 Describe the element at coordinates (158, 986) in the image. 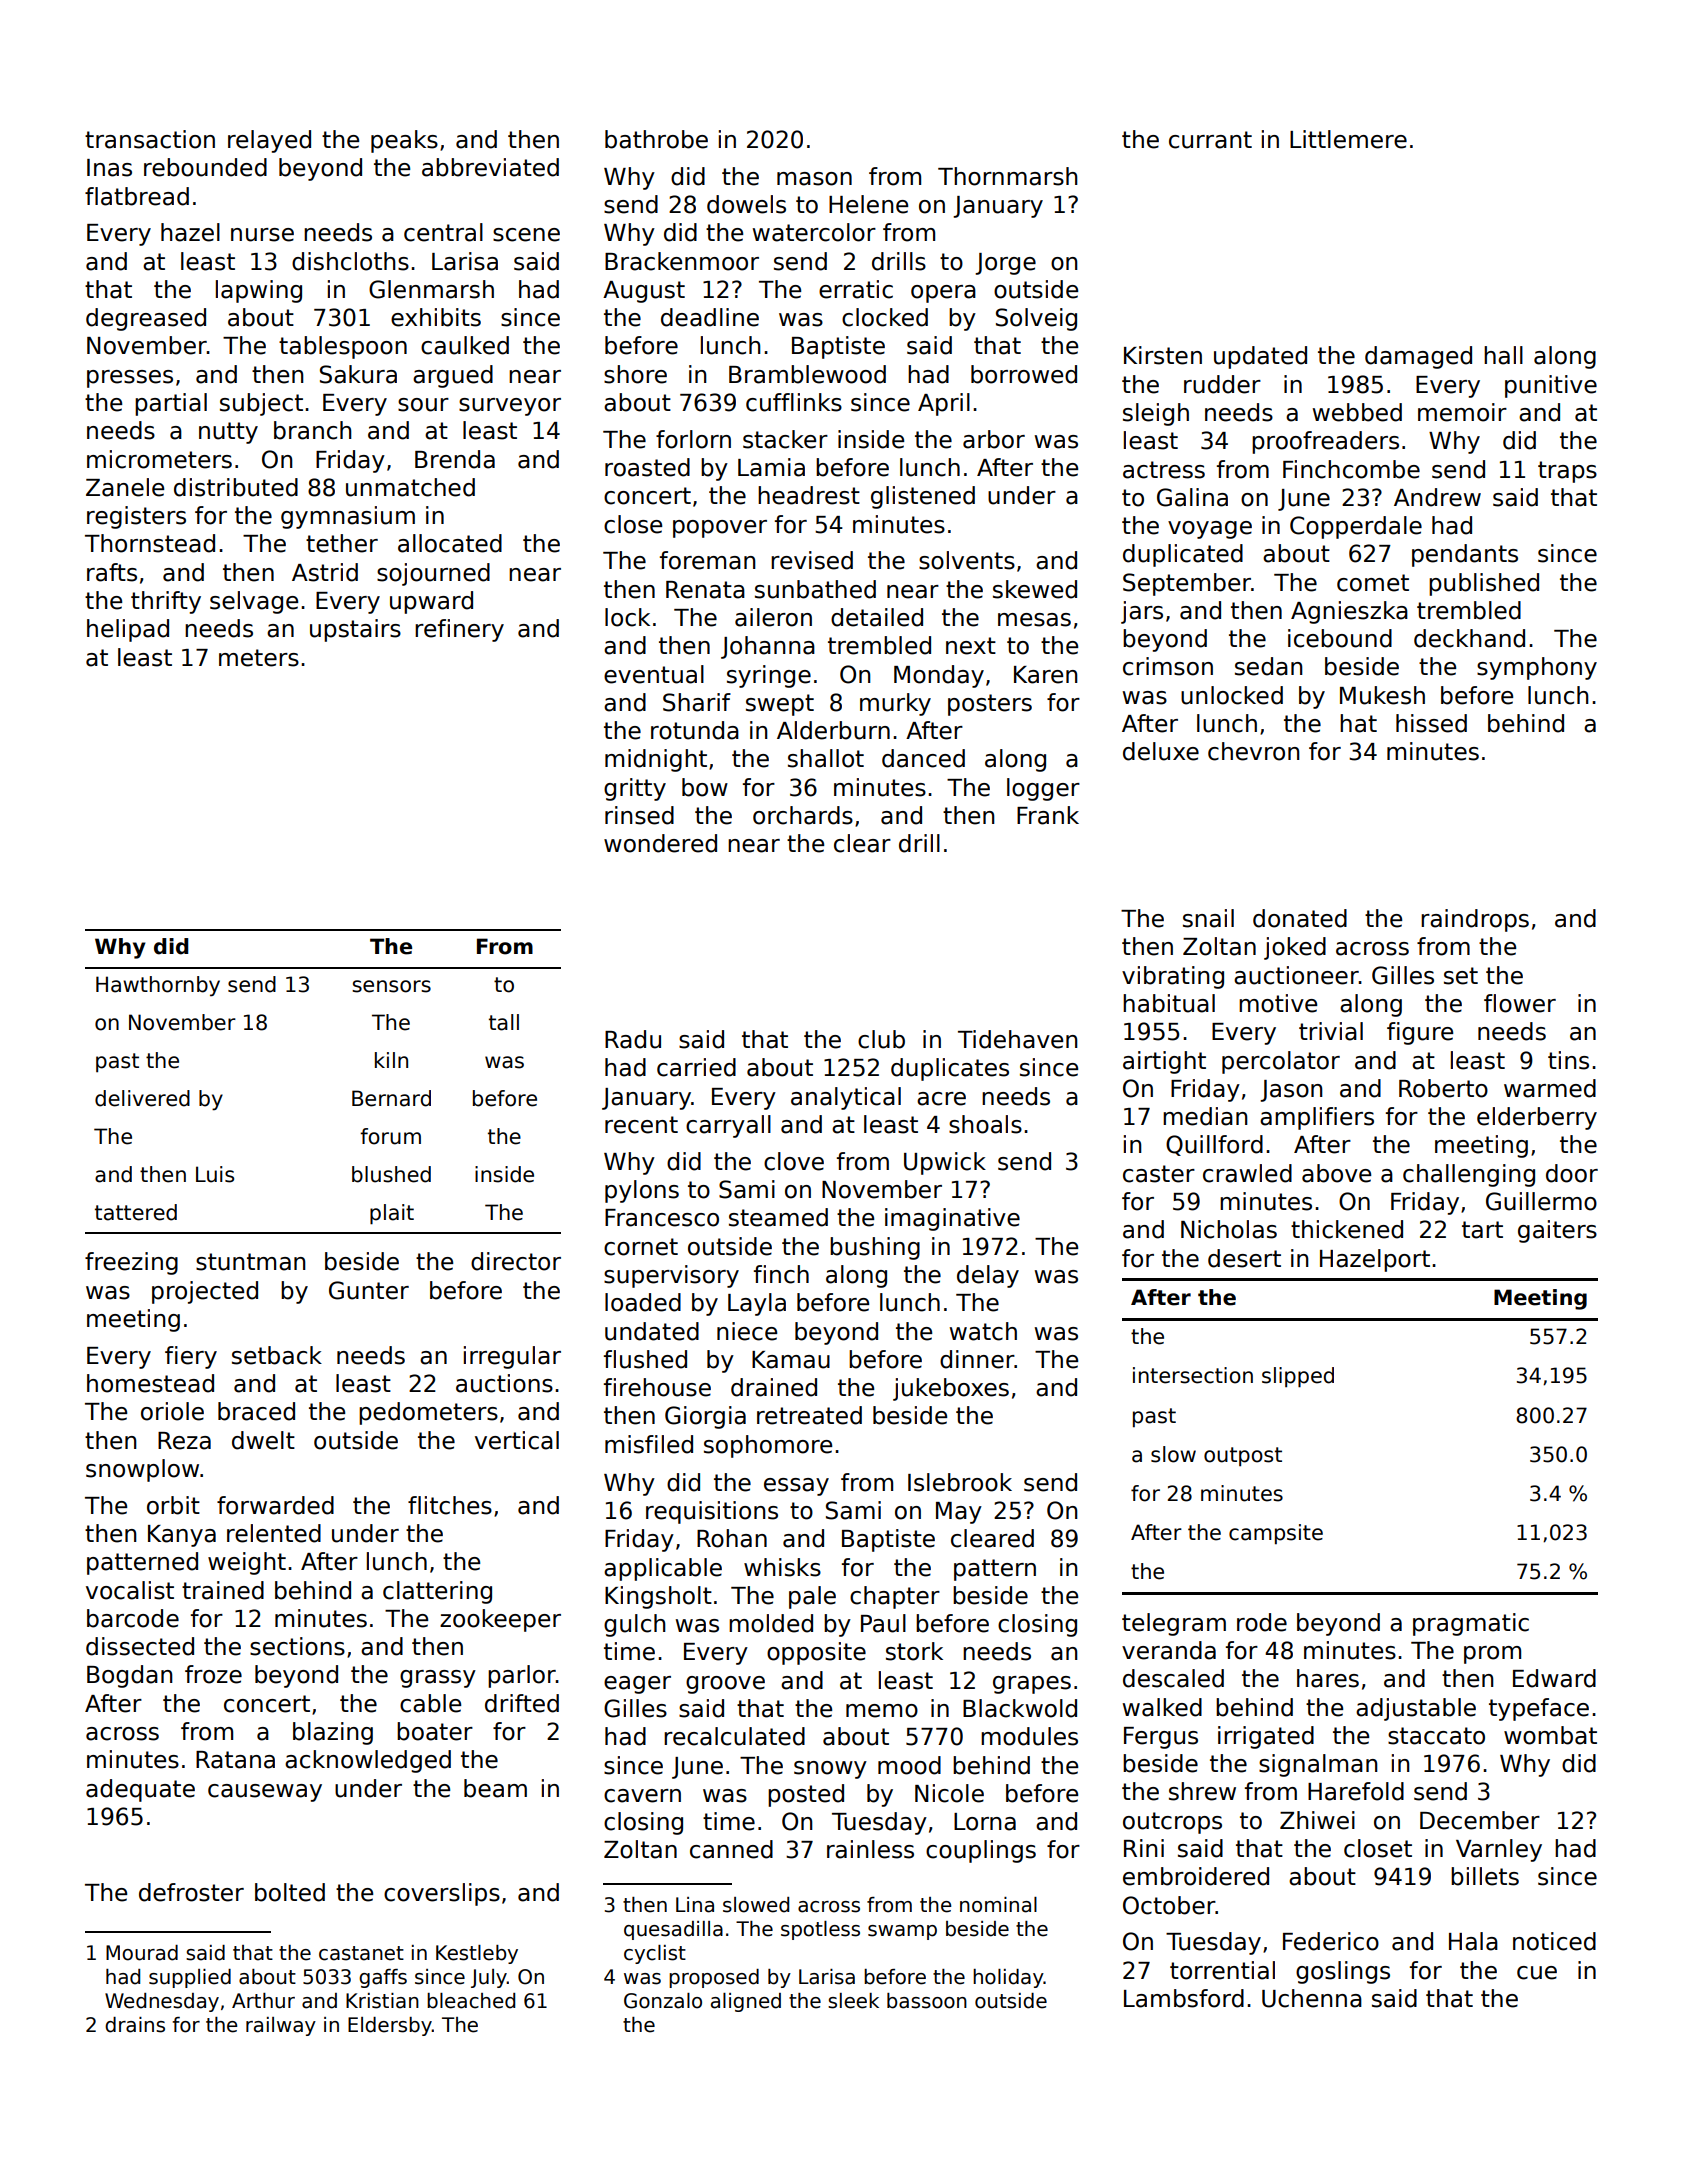

I see `Hawthornby` at that location.
